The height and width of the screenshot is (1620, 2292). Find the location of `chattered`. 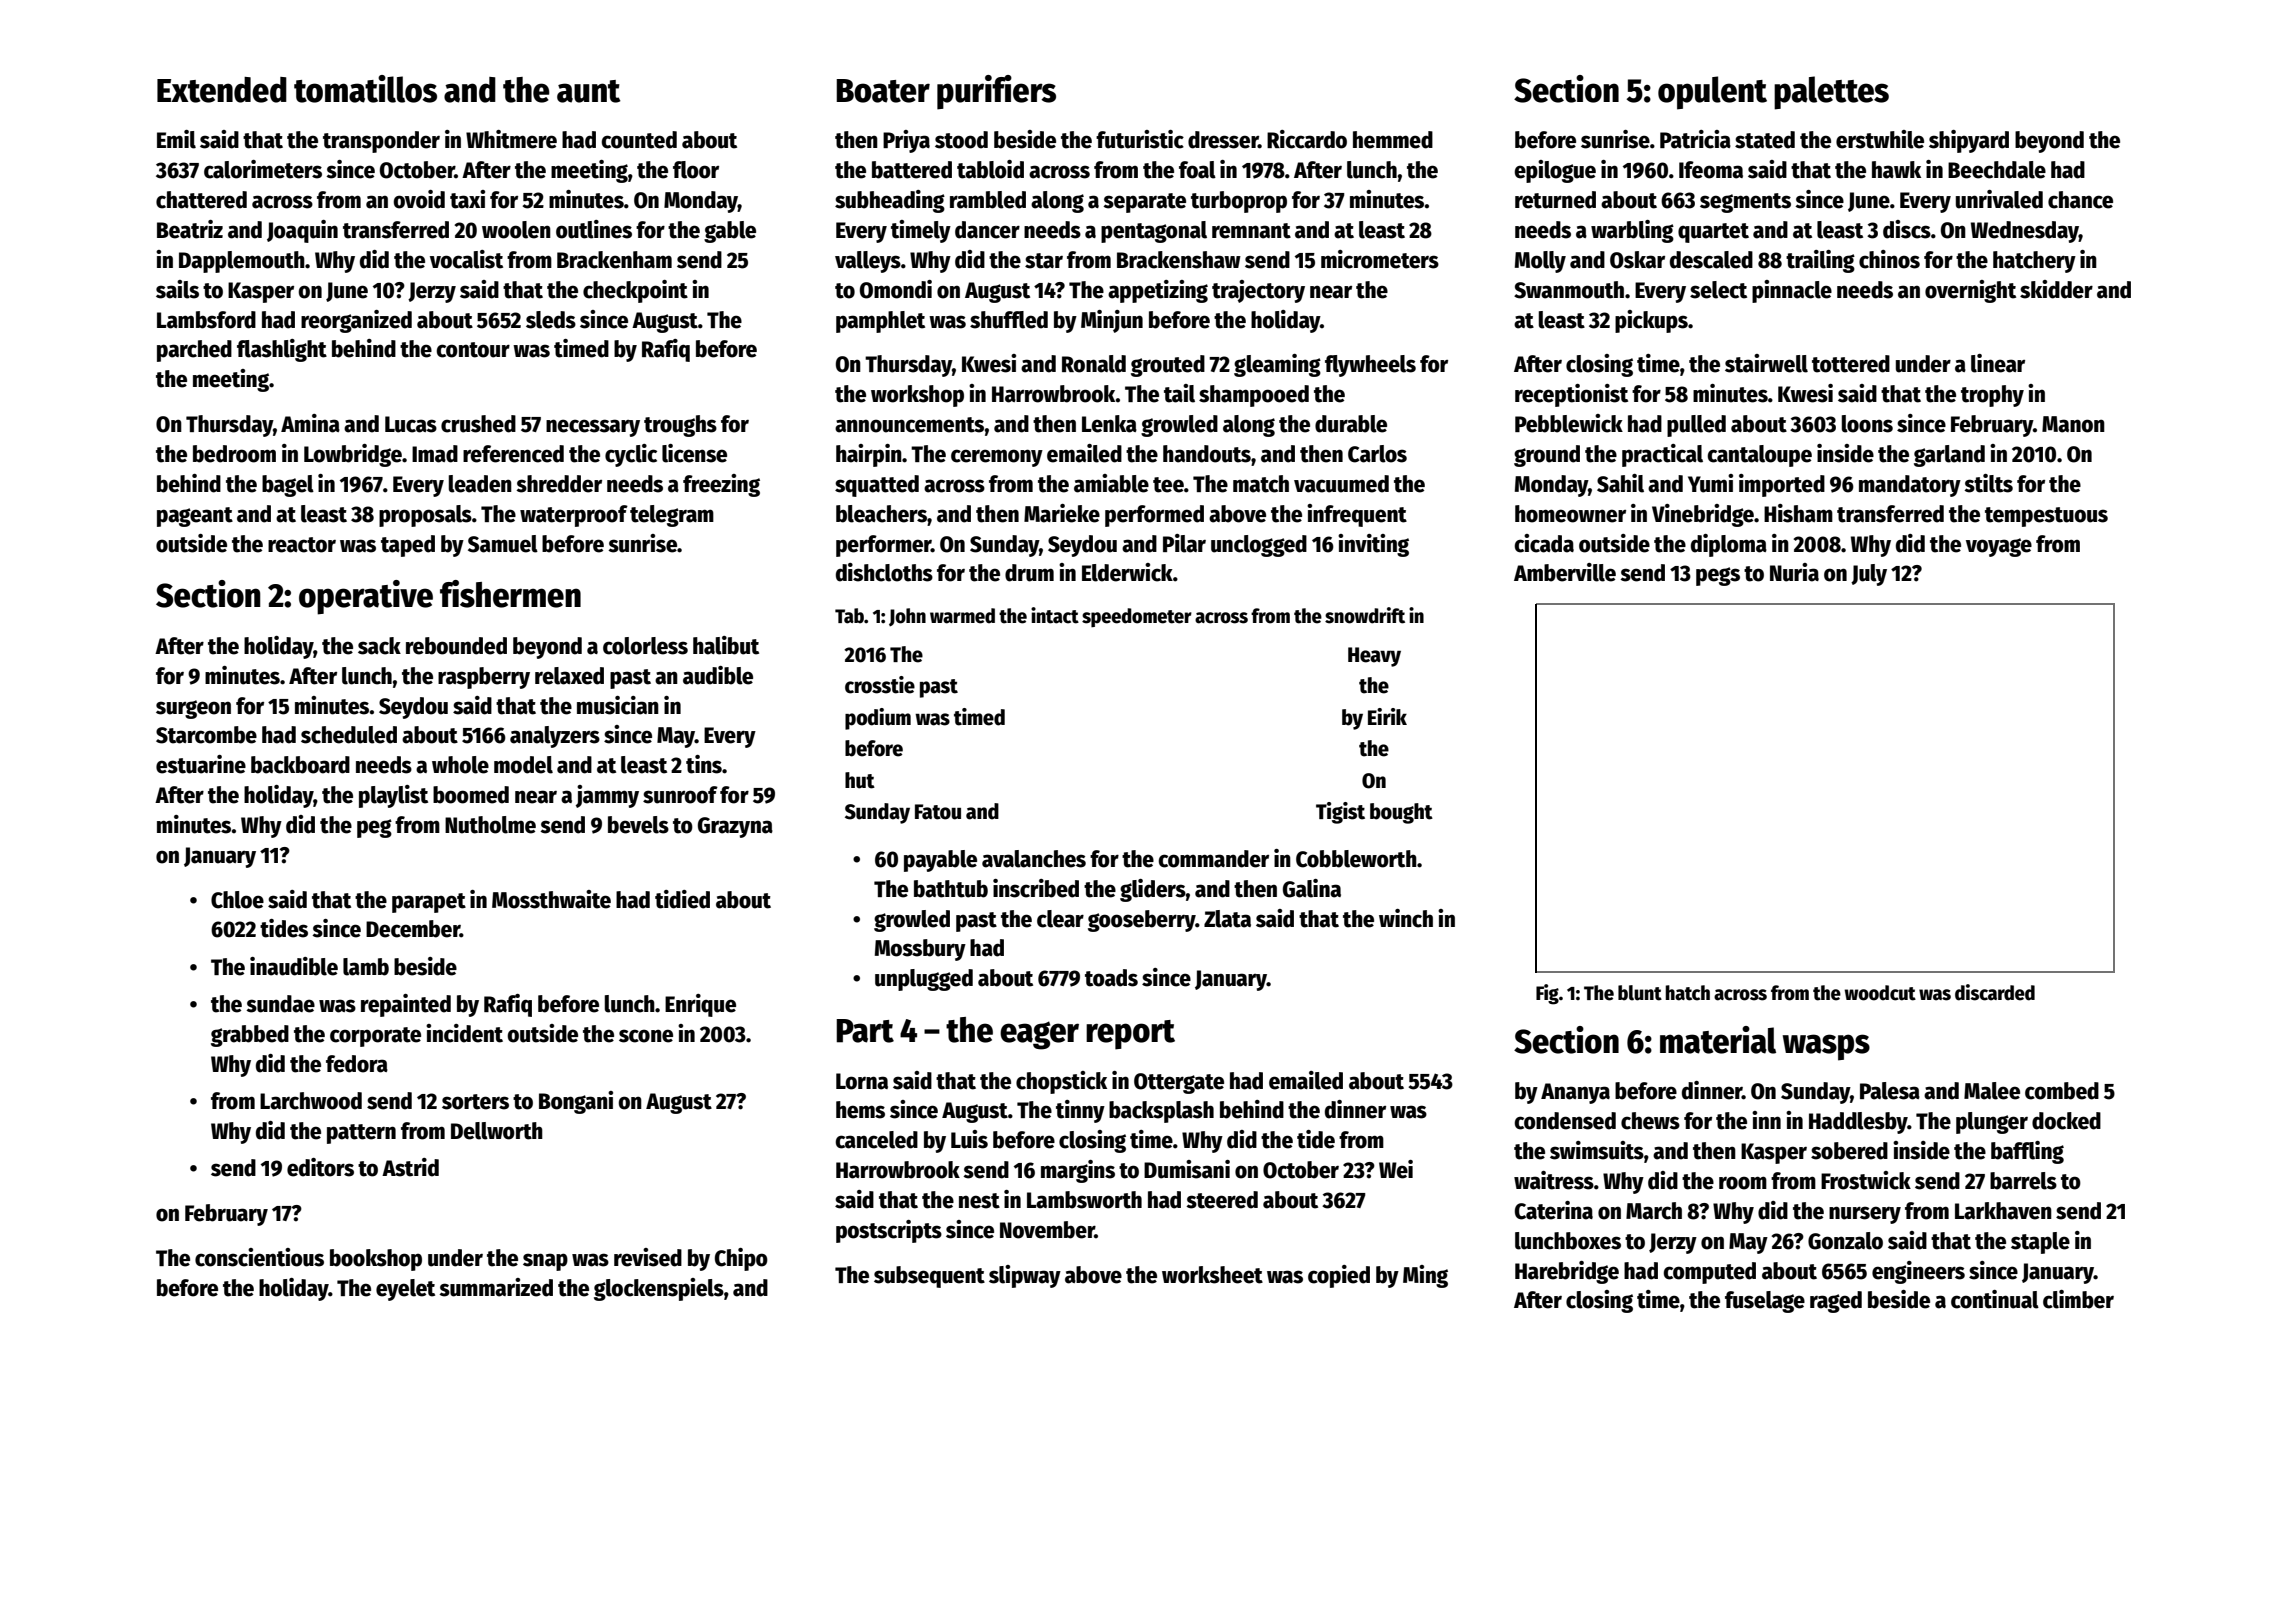

chattered is located at coordinates (201, 200).
